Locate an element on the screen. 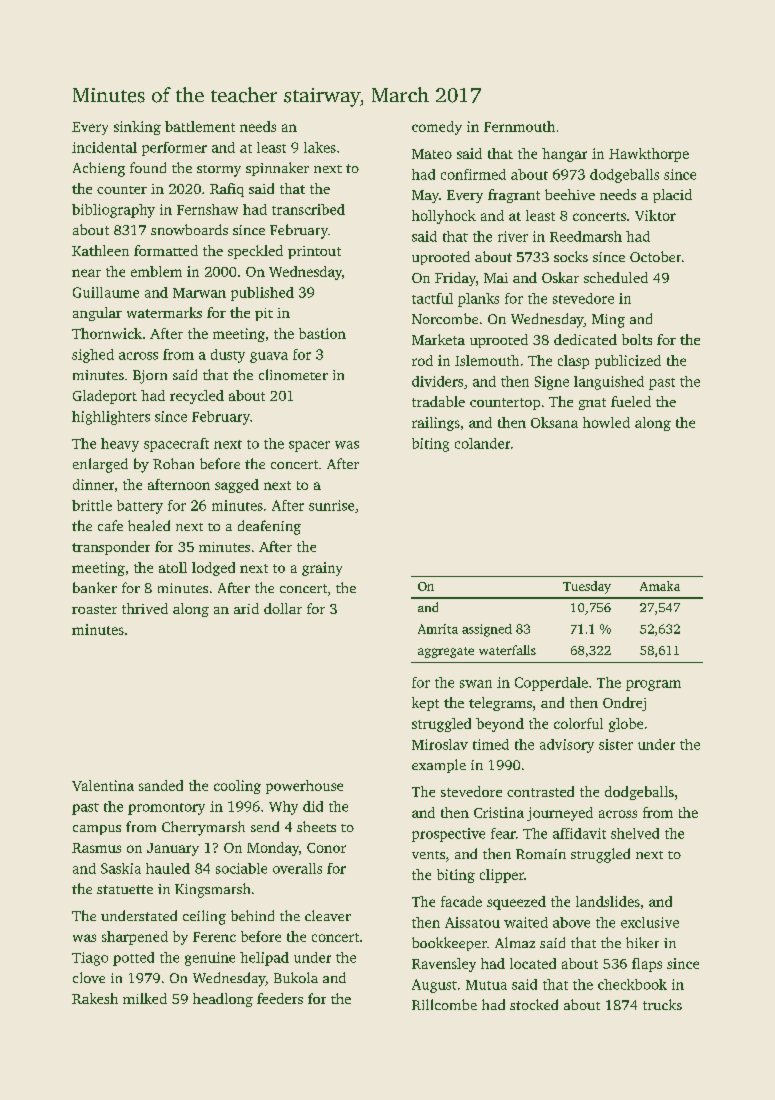 This screenshot has height=1100, width=775. headlong is located at coordinates (223, 1000).
